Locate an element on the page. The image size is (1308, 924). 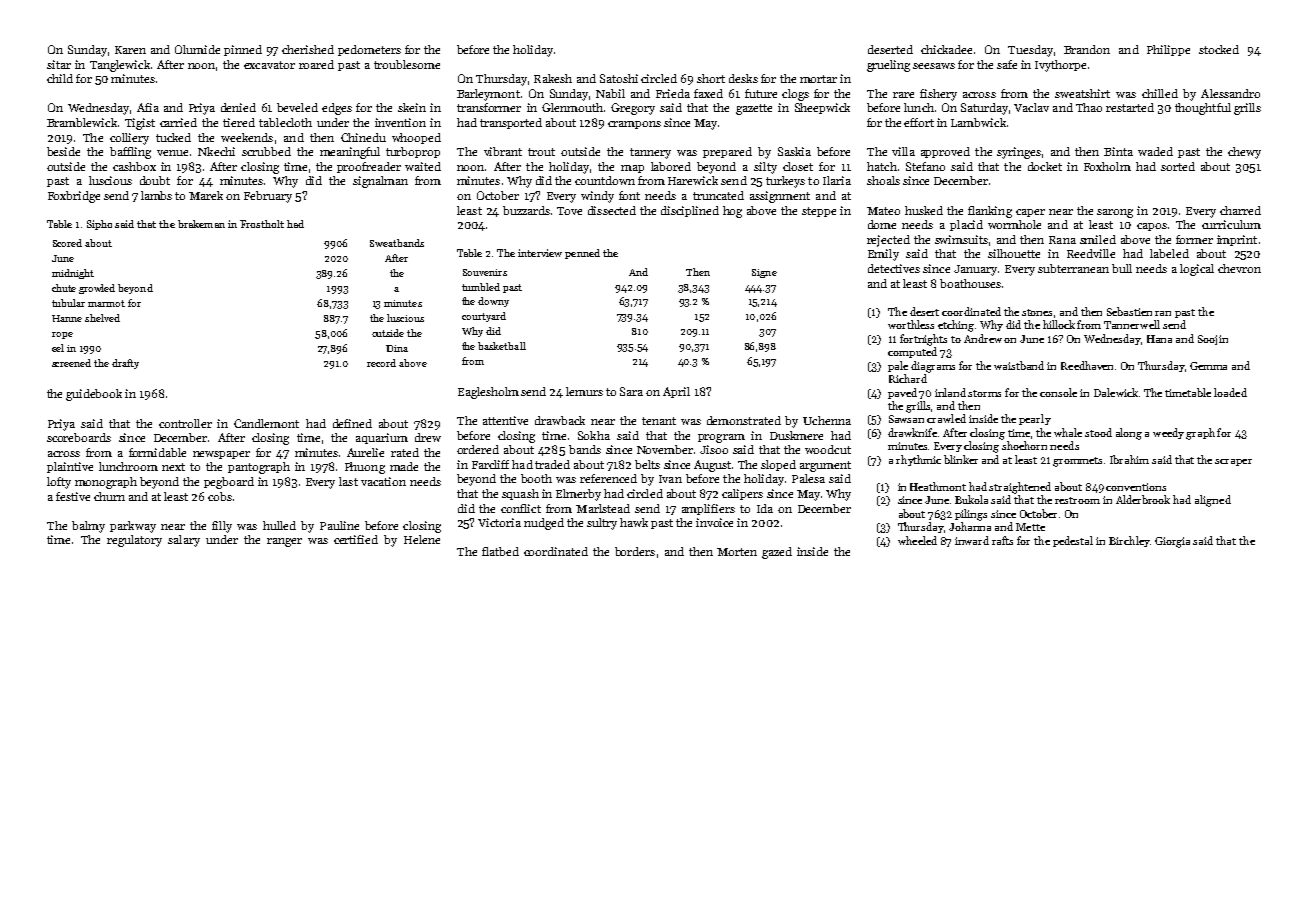
cobs is located at coordinates (220, 496).
